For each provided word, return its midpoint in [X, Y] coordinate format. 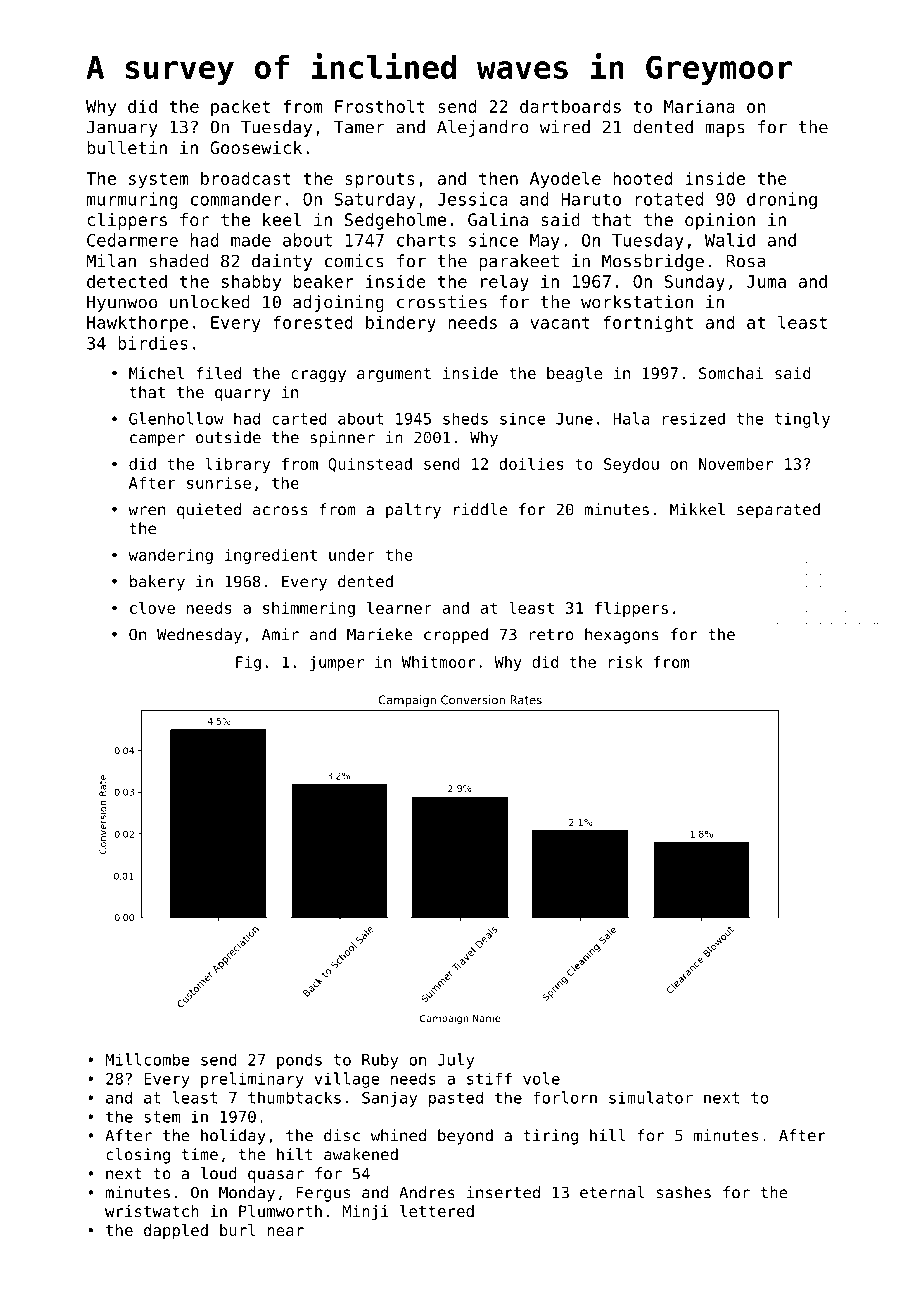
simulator [651, 1097]
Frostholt [380, 106]
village [347, 1080]
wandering [170, 556]
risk [625, 662]
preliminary [252, 1080]
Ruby [380, 1061]
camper [157, 440]
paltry [413, 511]
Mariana [699, 106]
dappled [176, 1232]
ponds [299, 1061]
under [352, 555]
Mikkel [697, 509]
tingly [802, 420]
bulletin [127, 147]
